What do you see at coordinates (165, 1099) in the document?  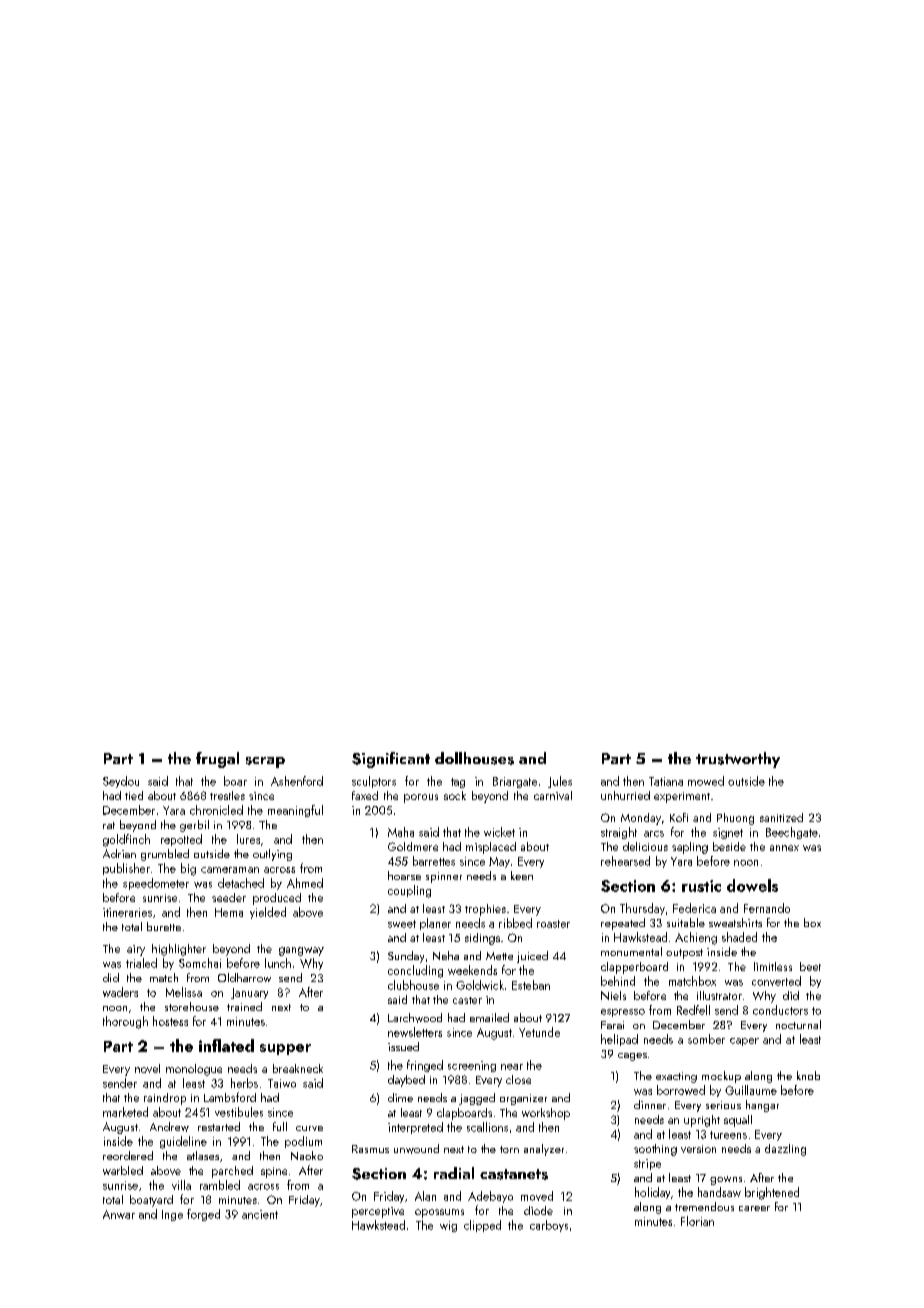 I see `raindrop` at bounding box center [165, 1099].
